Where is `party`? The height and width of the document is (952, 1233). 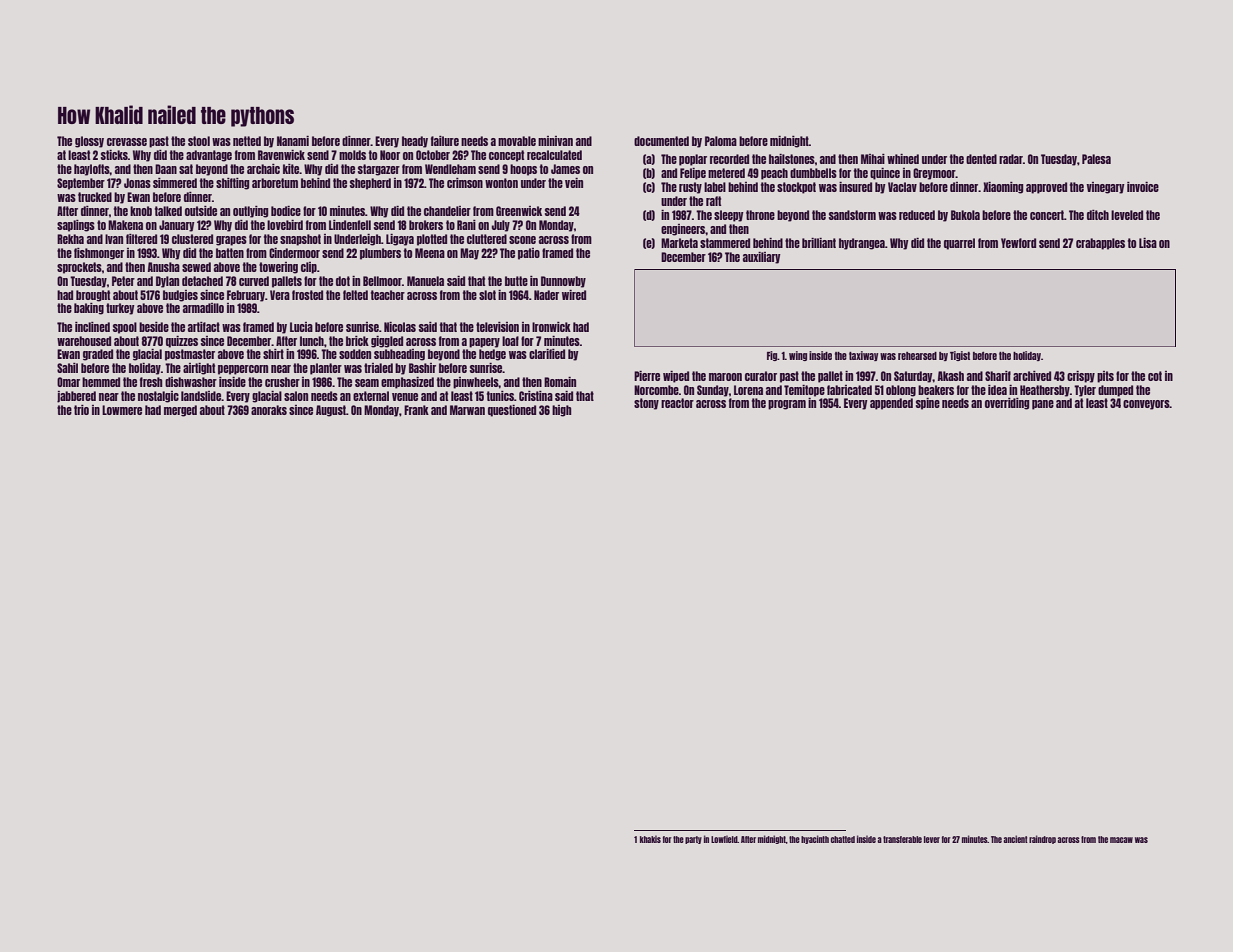
party is located at coordinates (693, 840).
